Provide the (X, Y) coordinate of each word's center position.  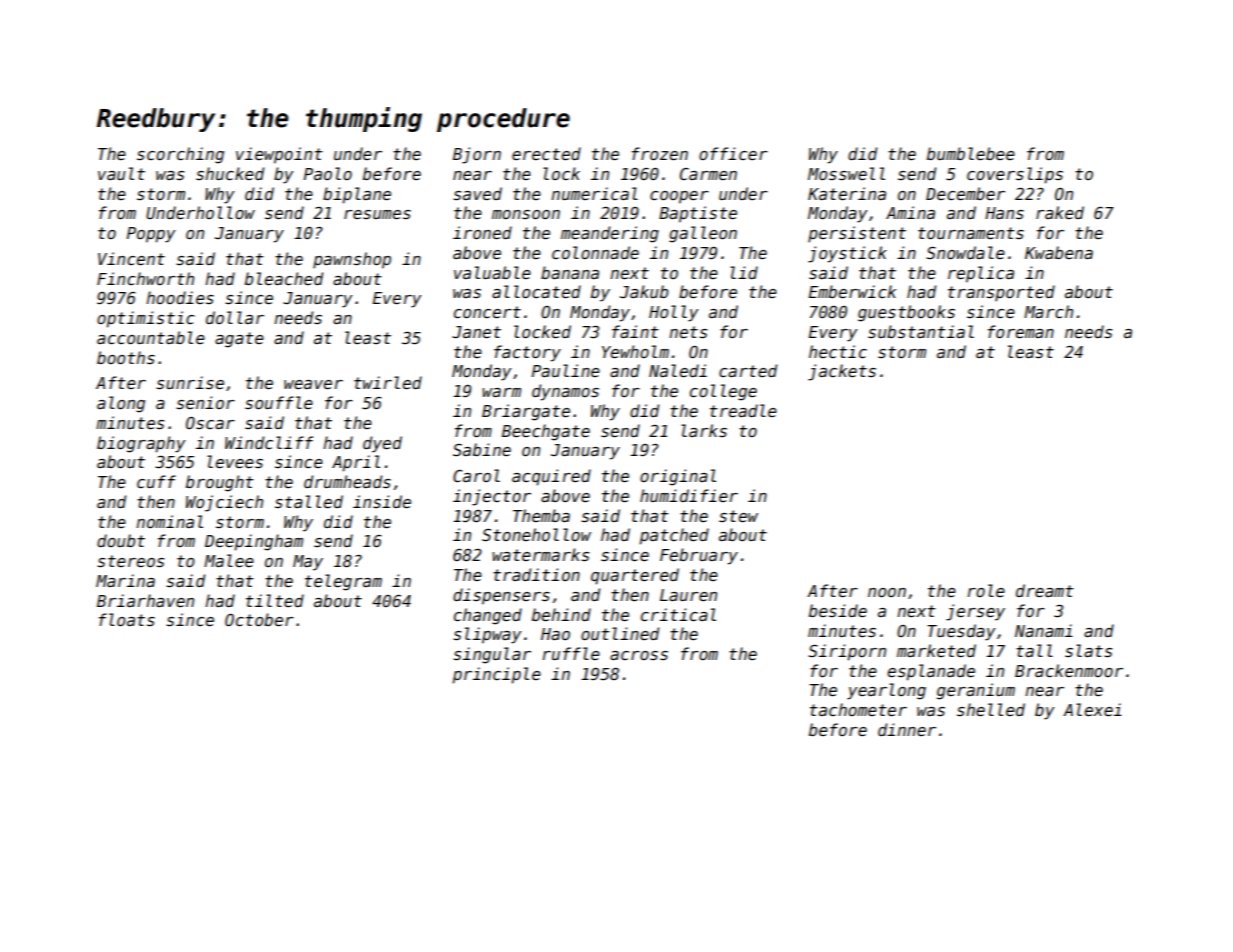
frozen (660, 153)
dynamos (565, 392)
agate (239, 340)
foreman (1021, 331)
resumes (377, 214)
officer (733, 153)
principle (496, 675)
